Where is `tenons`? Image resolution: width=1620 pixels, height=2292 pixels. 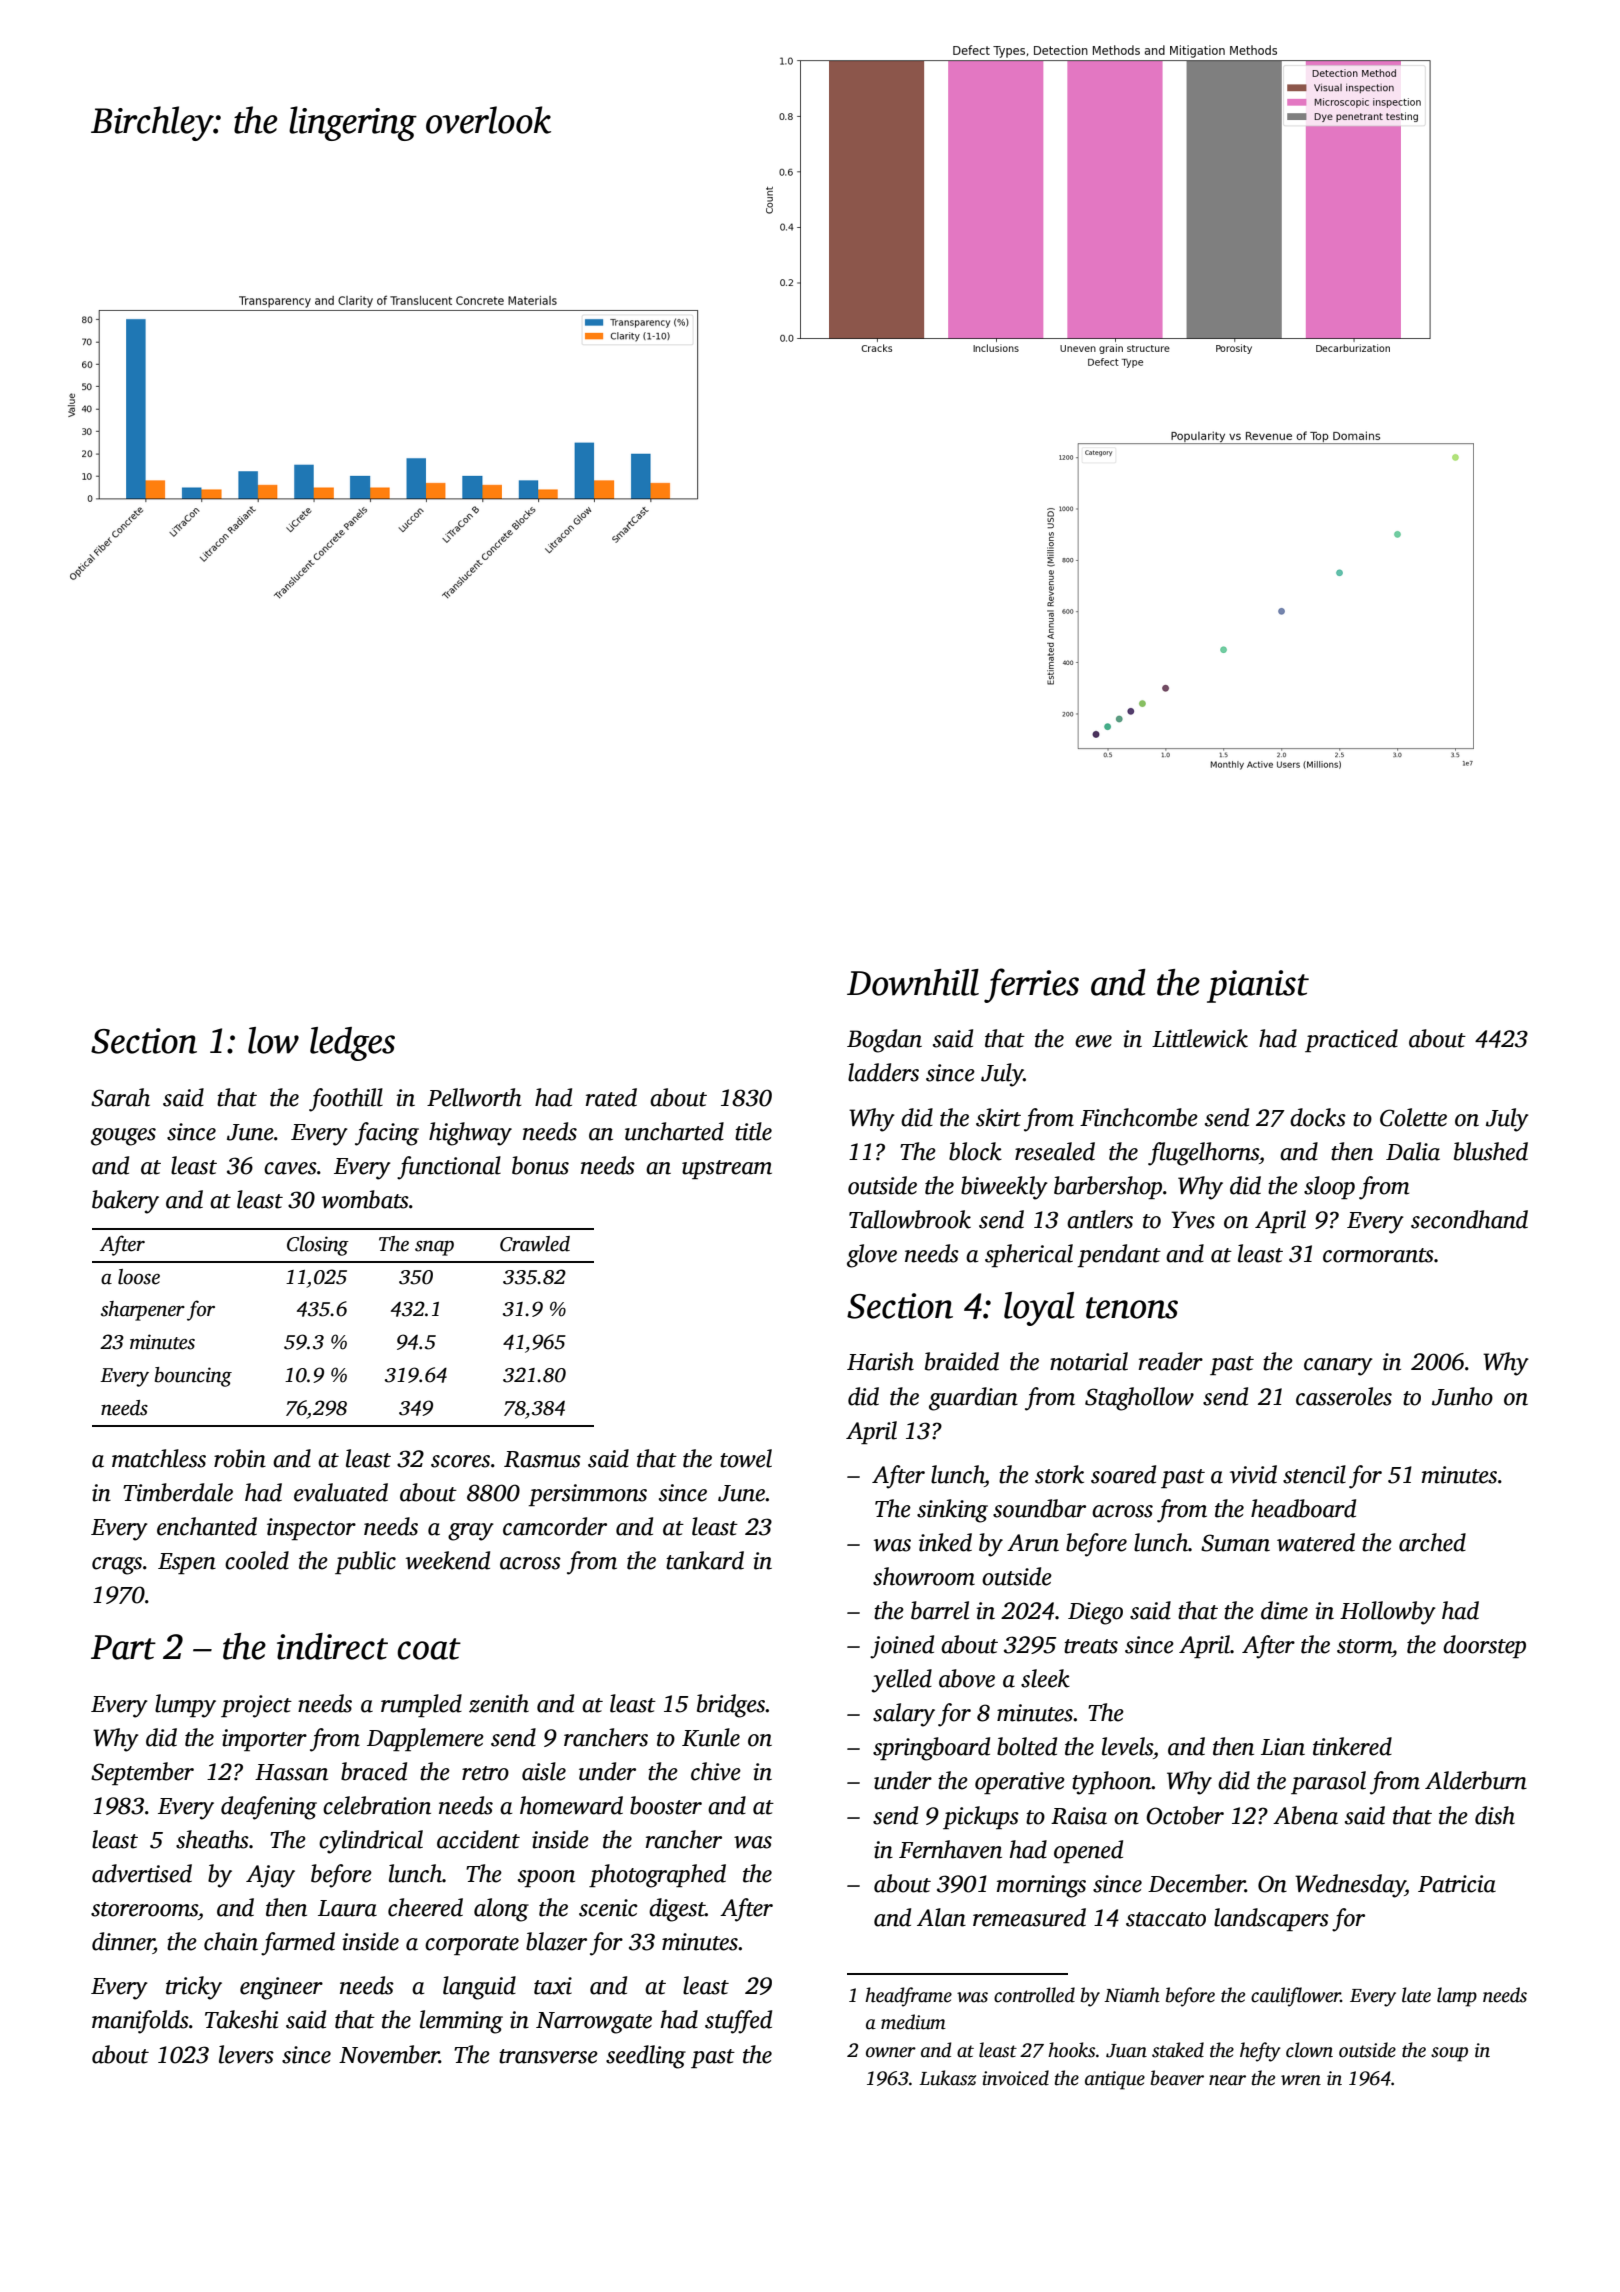 tenons is located at coordinates (1132, 1308).
